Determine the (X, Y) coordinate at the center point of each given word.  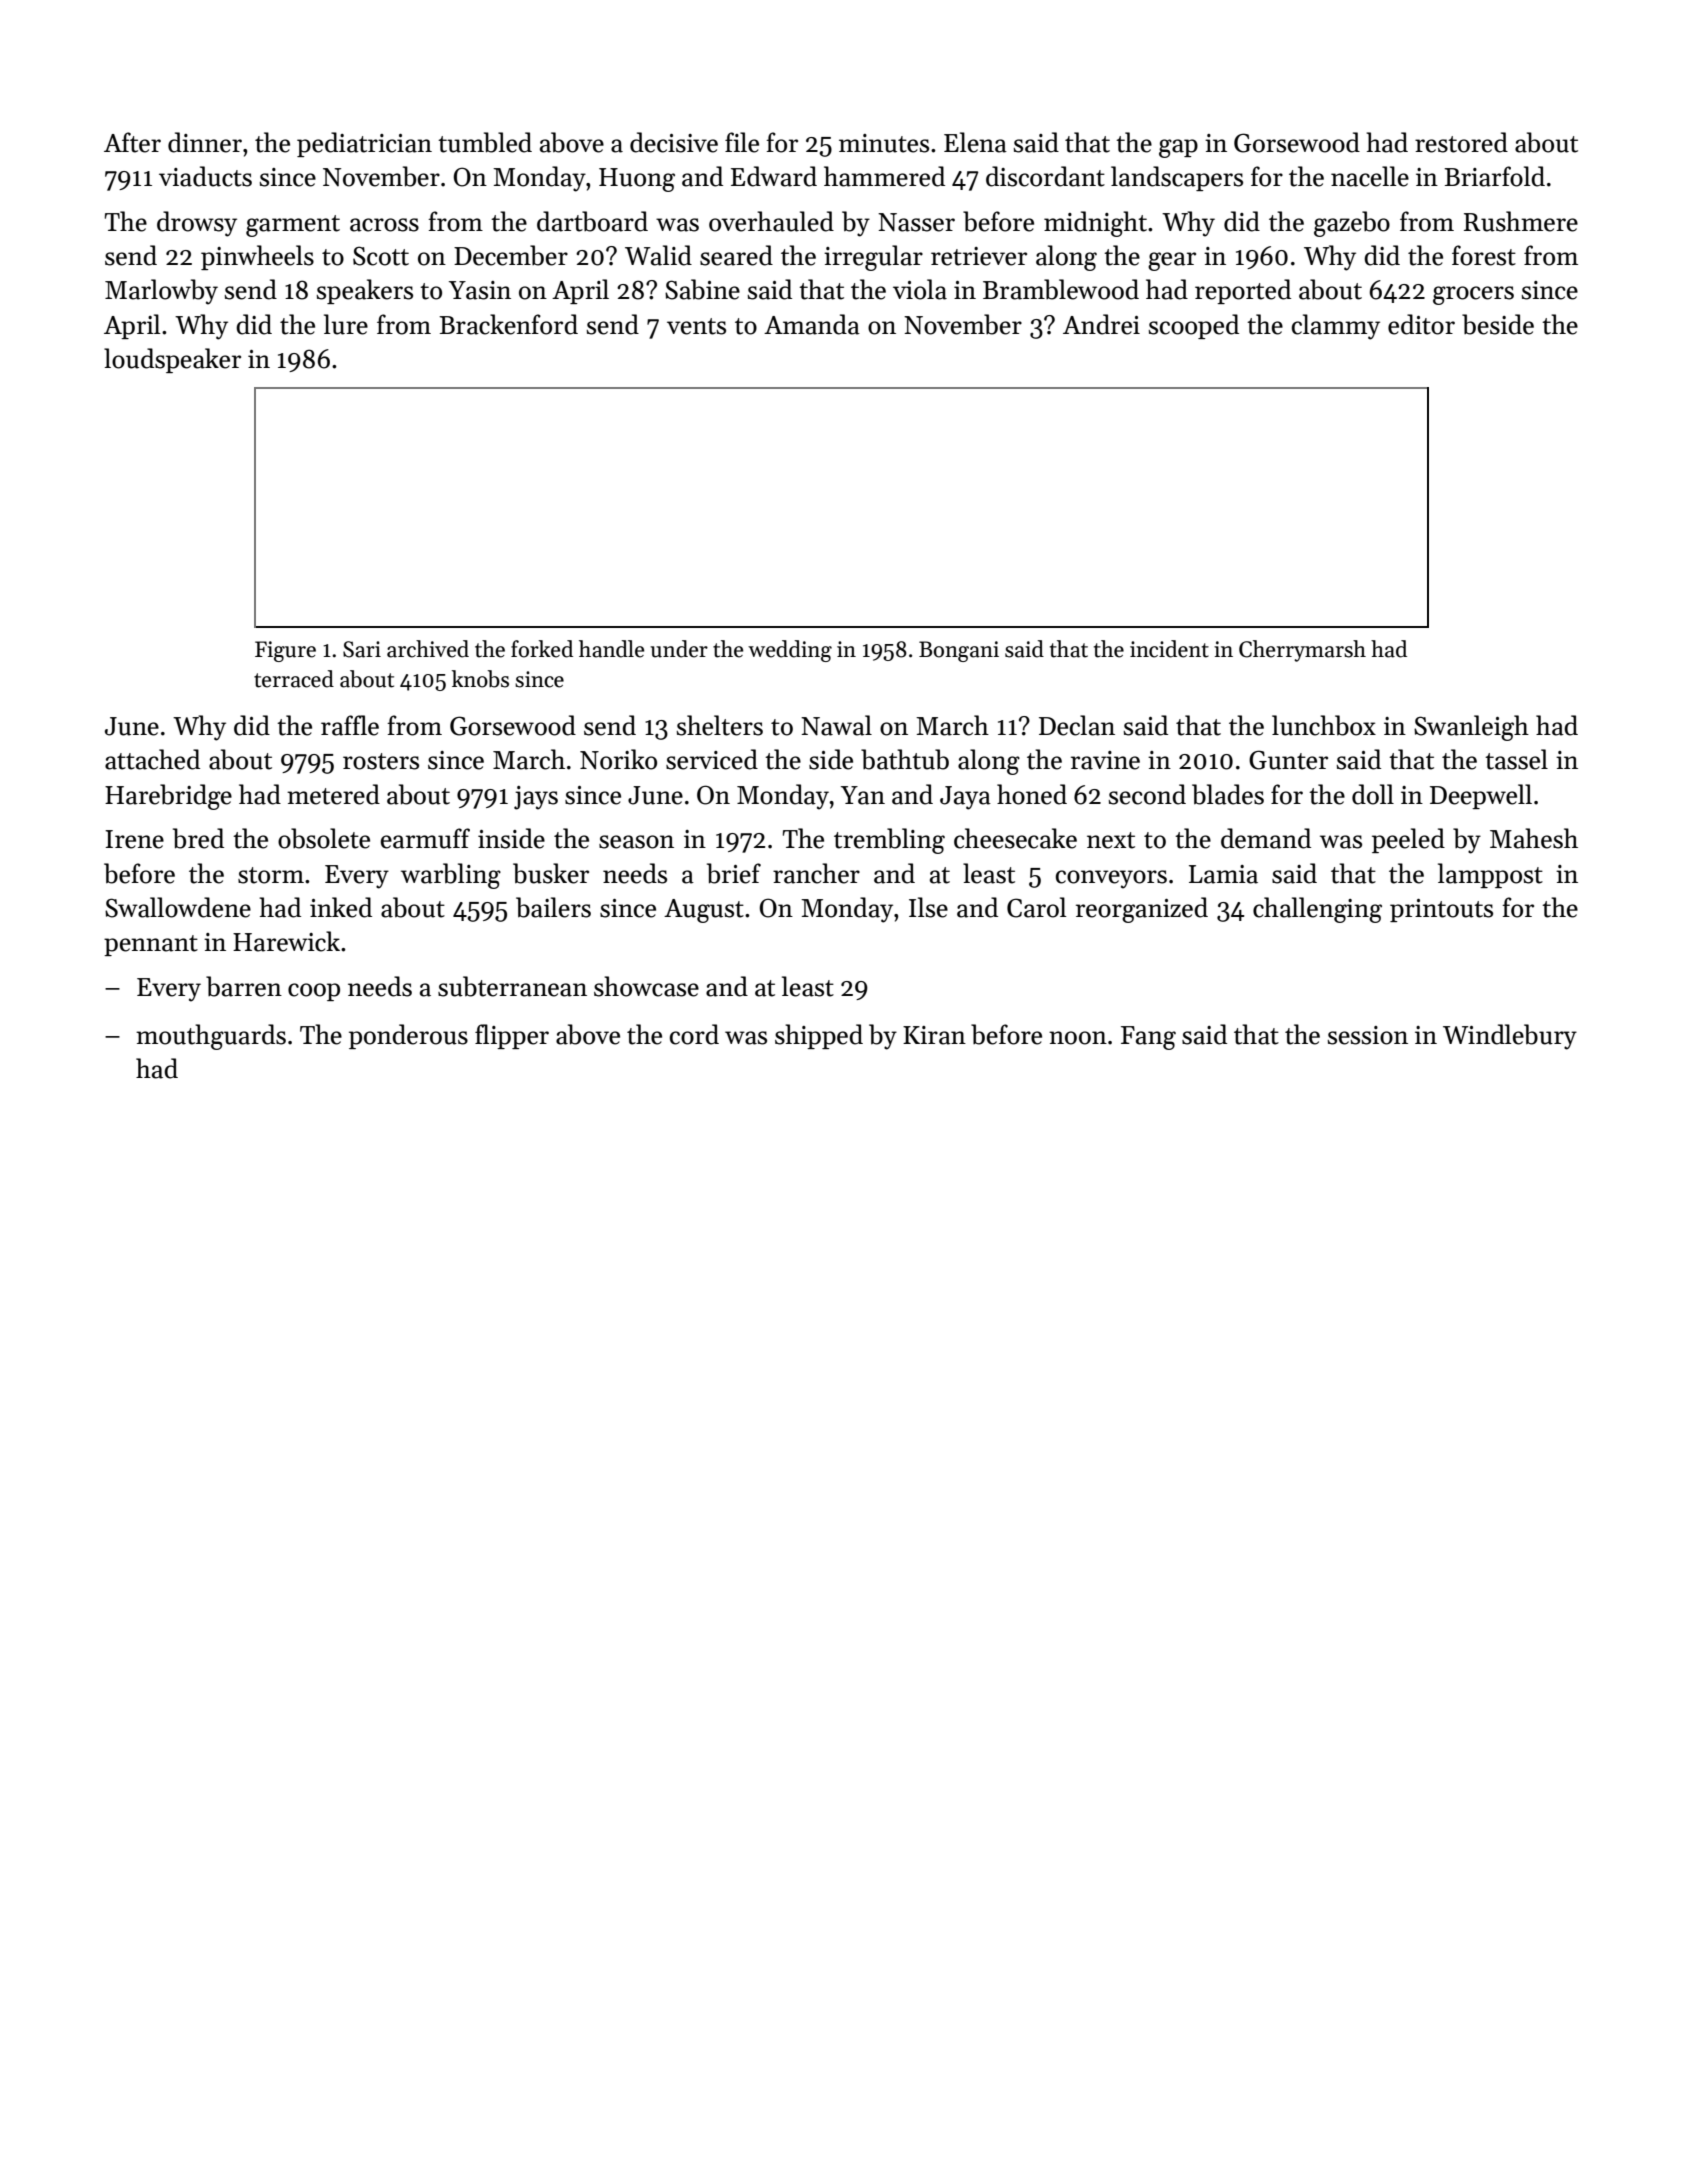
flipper (512, 1036)
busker (551, 873)
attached (152, 759)
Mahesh (1534, 838)
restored (1461, 142)
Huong (637, 180)
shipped (819, 1036)
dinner (205, 142)
